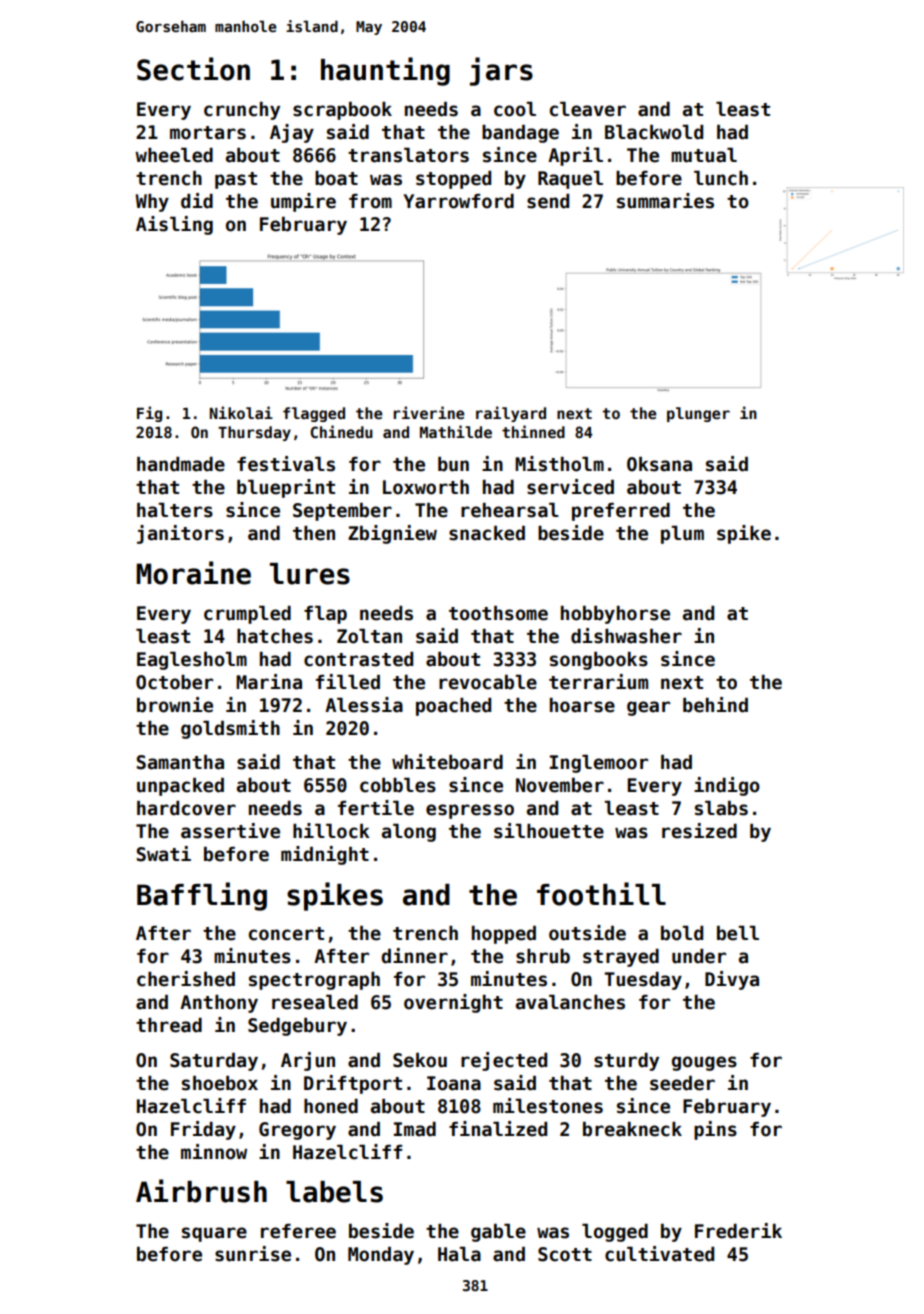 This screenshot has height=1314, width=924. What do you see at coordinates (314, 981) in the screenshot?
I see `spectrograph` at bounding box center [314, 981].
